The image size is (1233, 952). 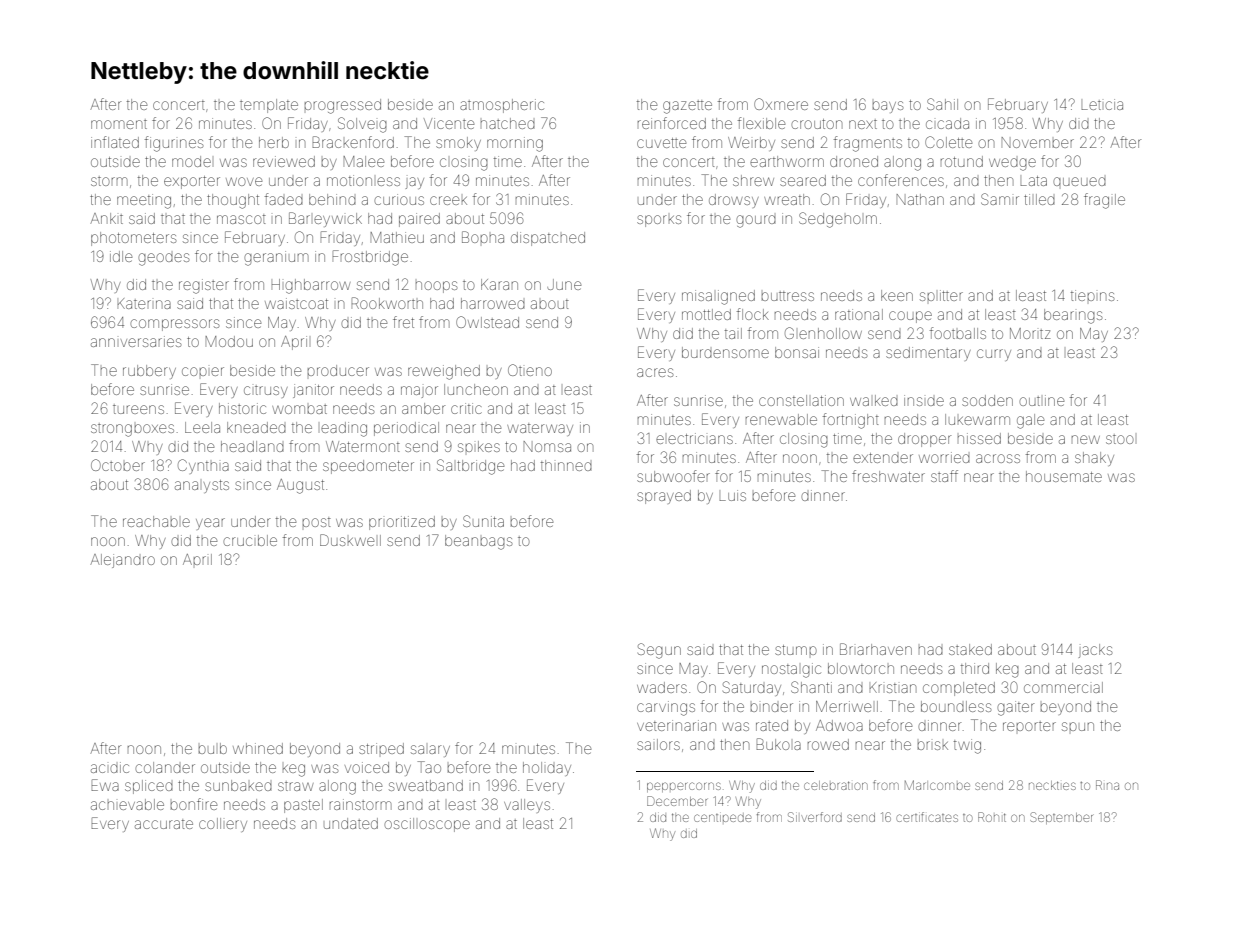 I want to click on reweighed, so click(x=444, y=372).
